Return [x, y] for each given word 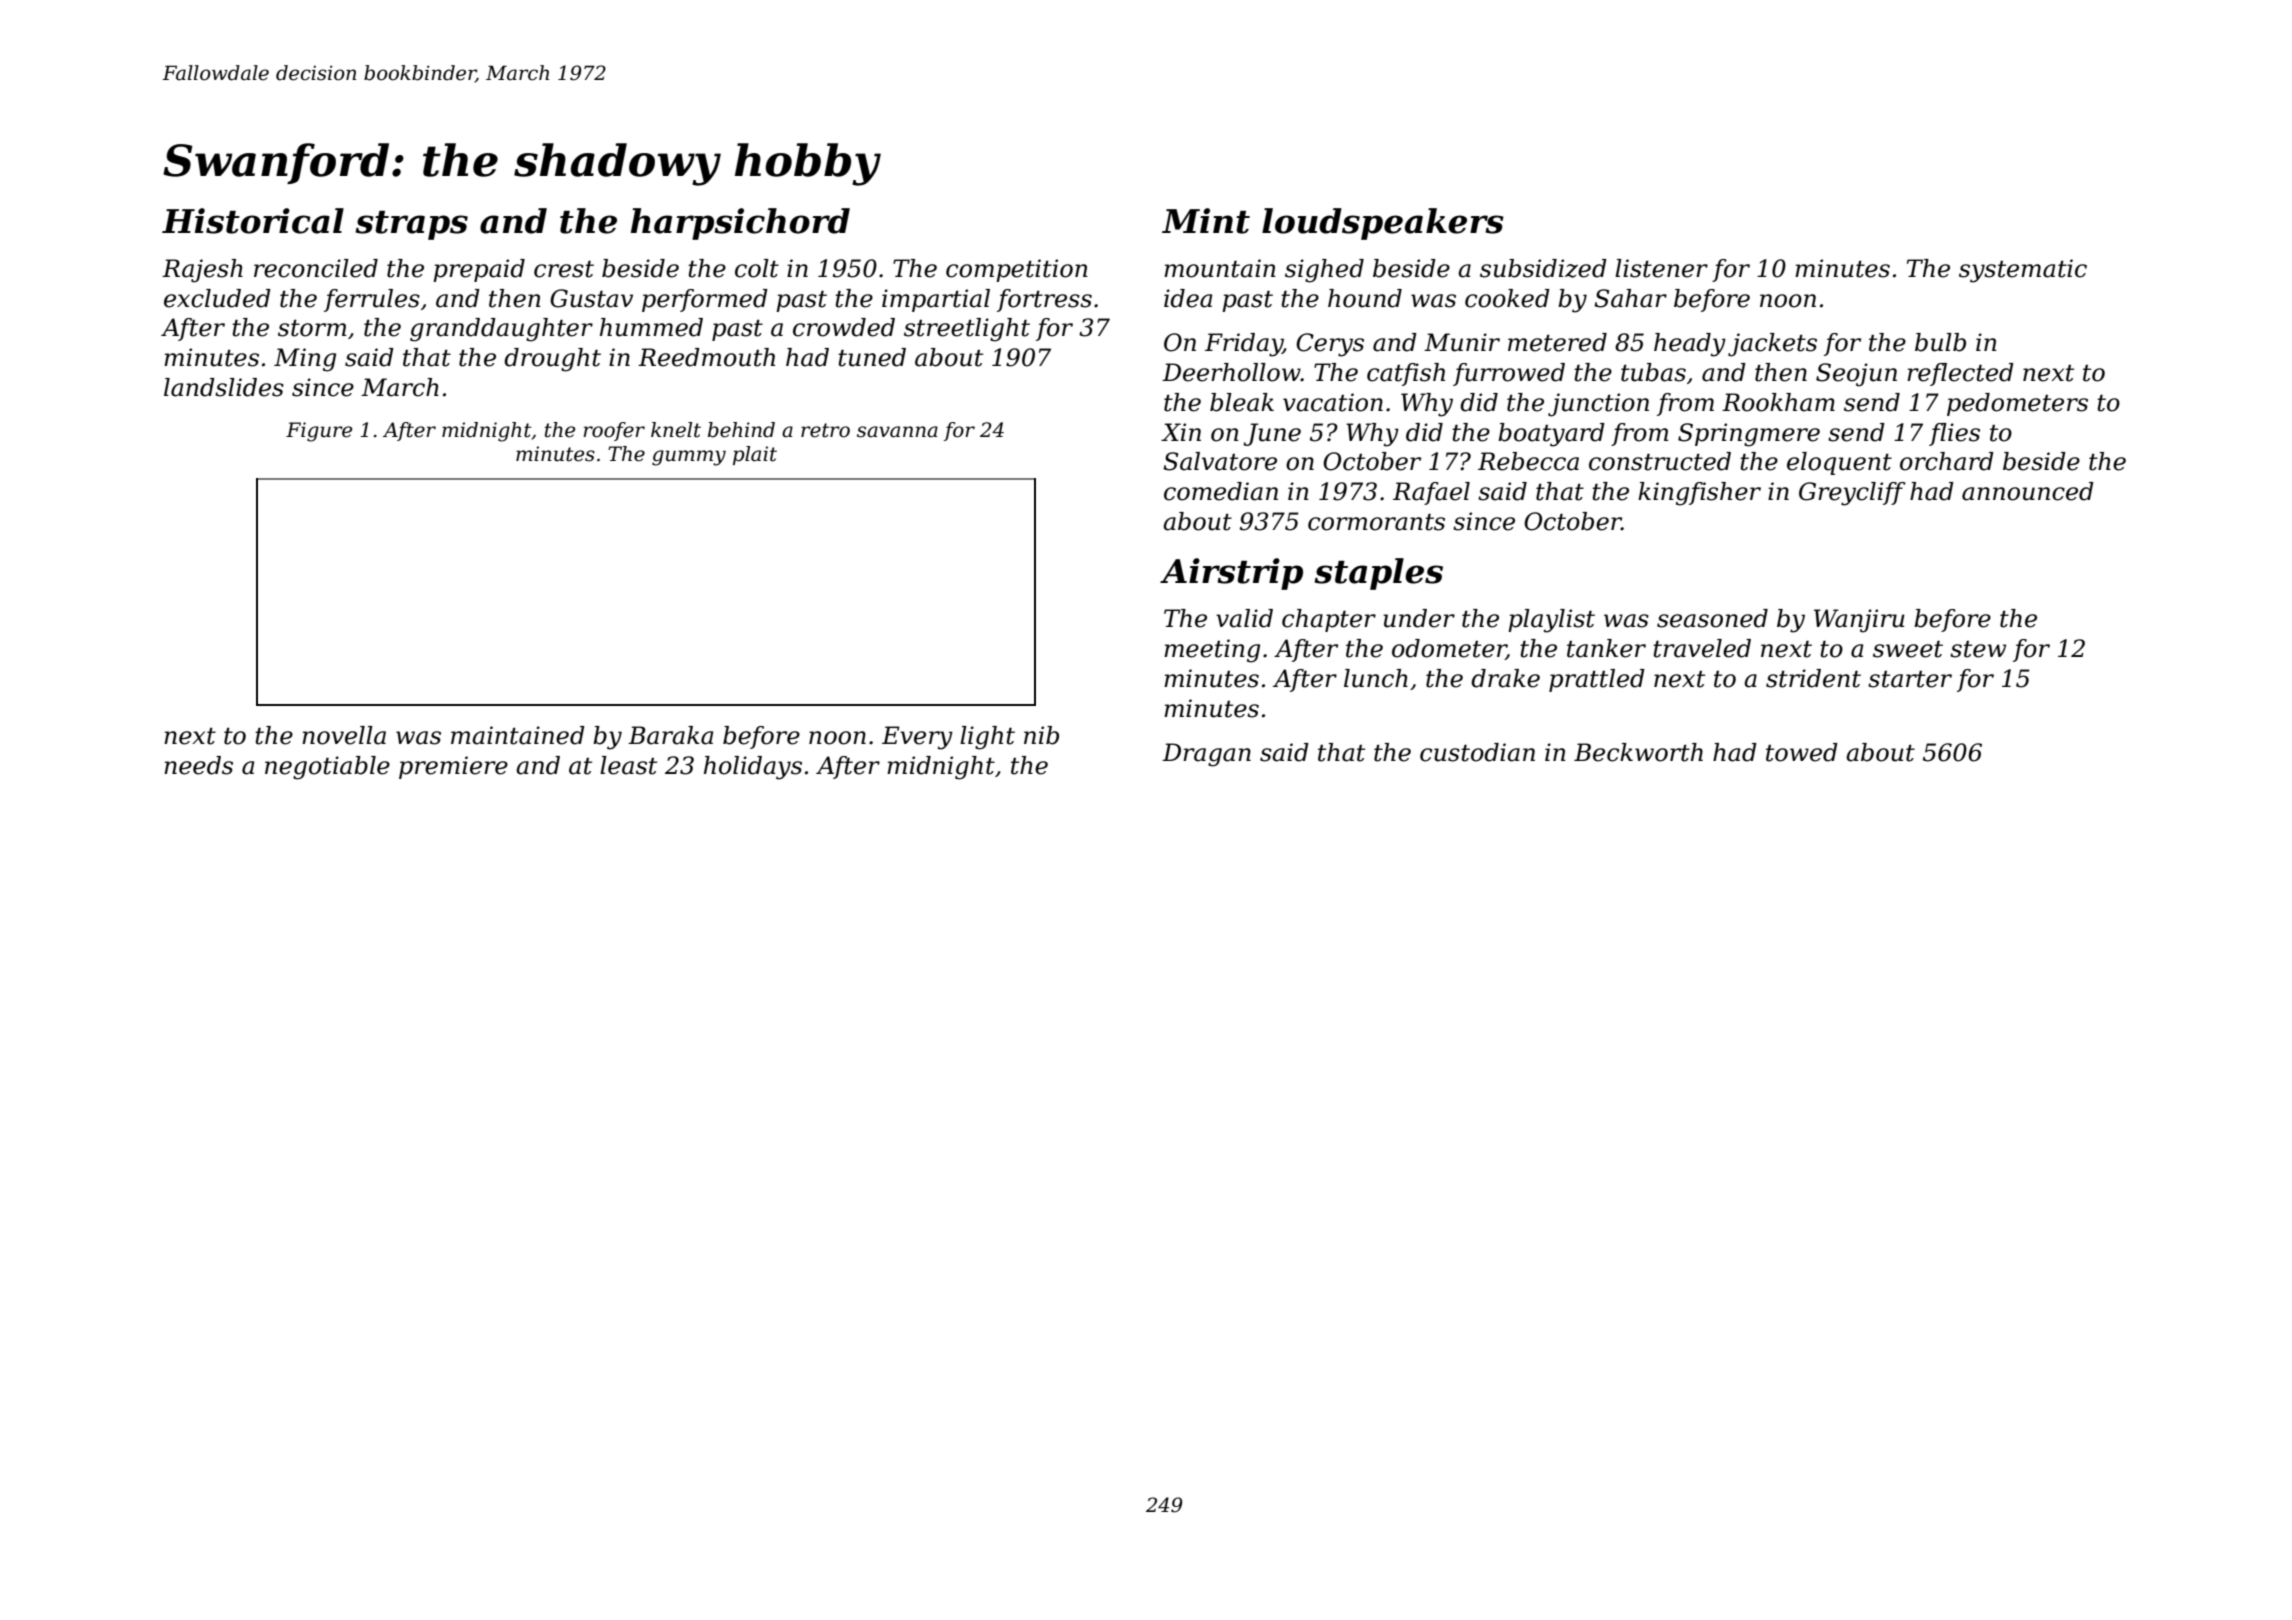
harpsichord [740, 224]
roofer [614, 431]
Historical [253, 221]
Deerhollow [1231, 372]
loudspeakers [1383, 224]
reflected [1960, 374]
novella [344, 735]
